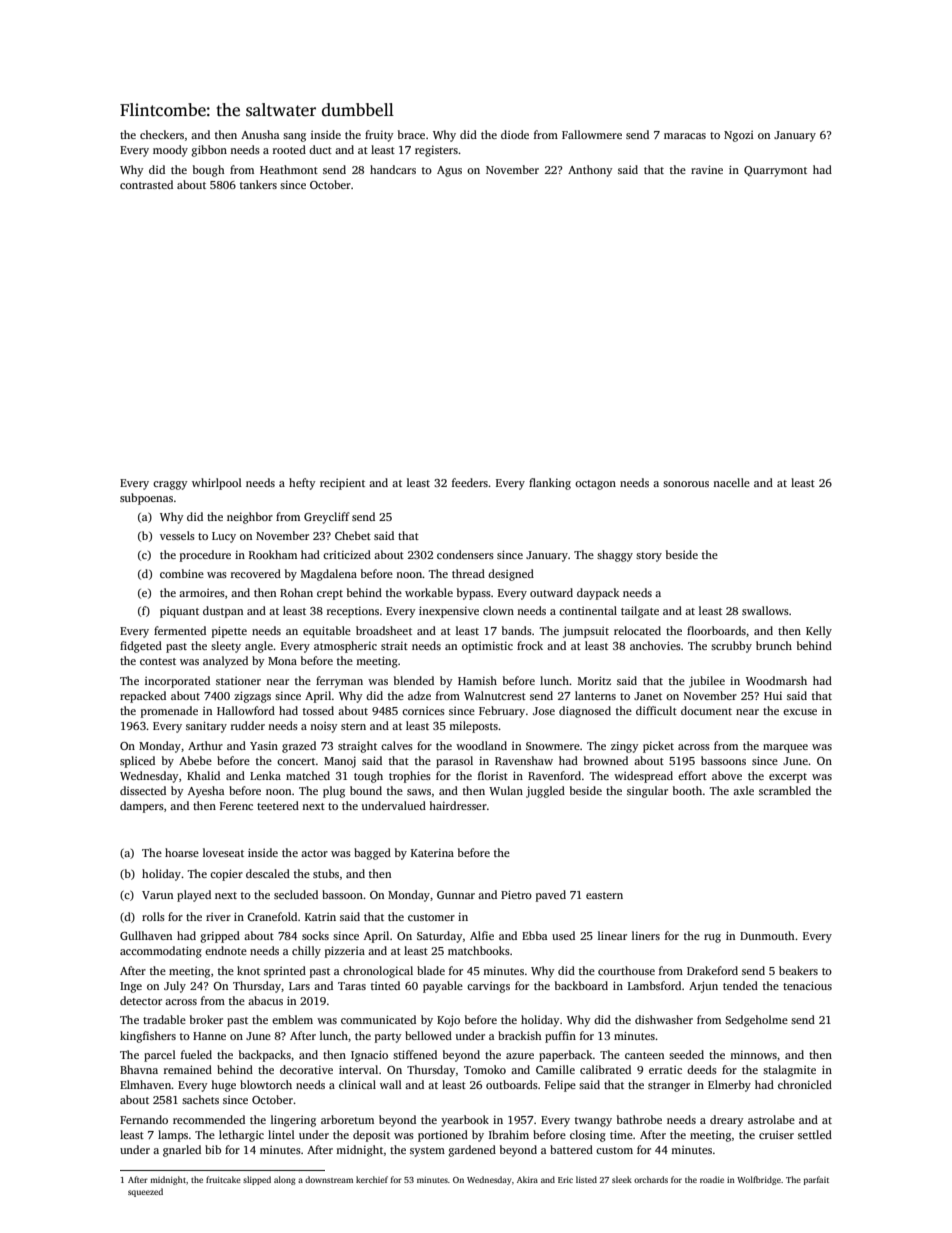 The image size is (952, 1233). What do you see at coordinates (807, 985) in the screenshot?
I see `tenacious` at bounding box center [807, 985].
